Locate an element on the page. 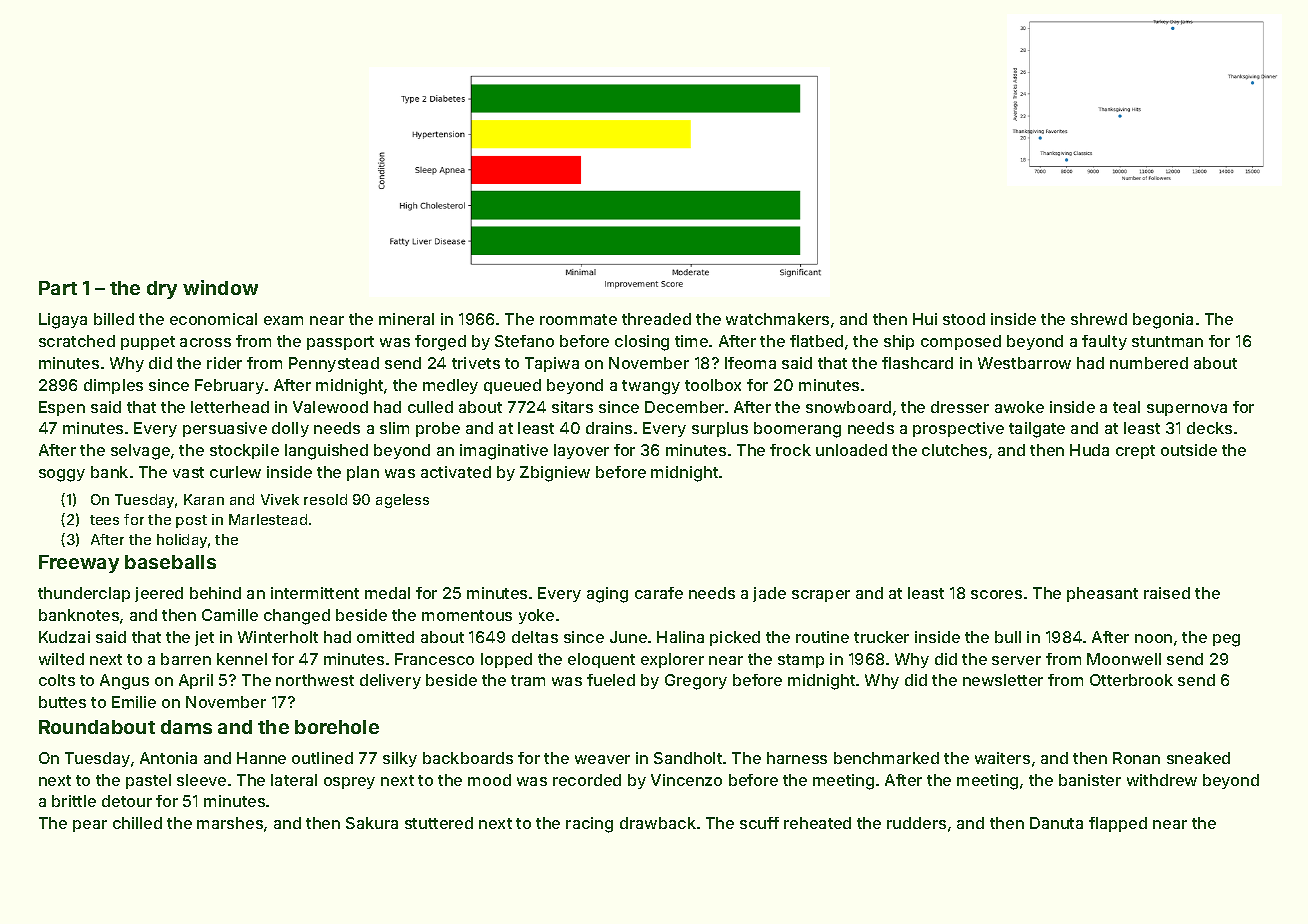 The width and height of the document is (1308, 924). racing is located at coordinates (589, 825).
